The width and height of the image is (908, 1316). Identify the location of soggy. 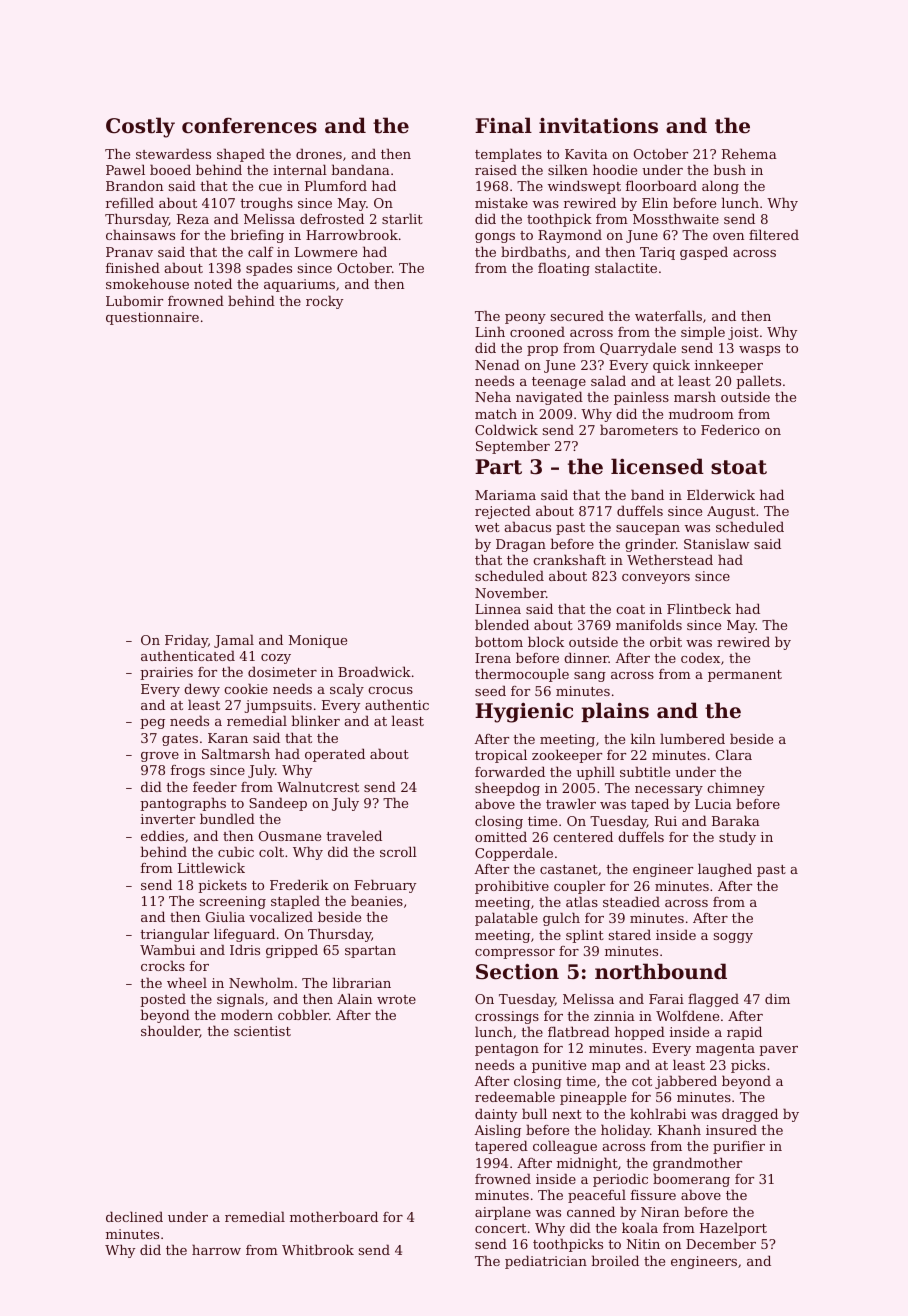
(733, 938).
